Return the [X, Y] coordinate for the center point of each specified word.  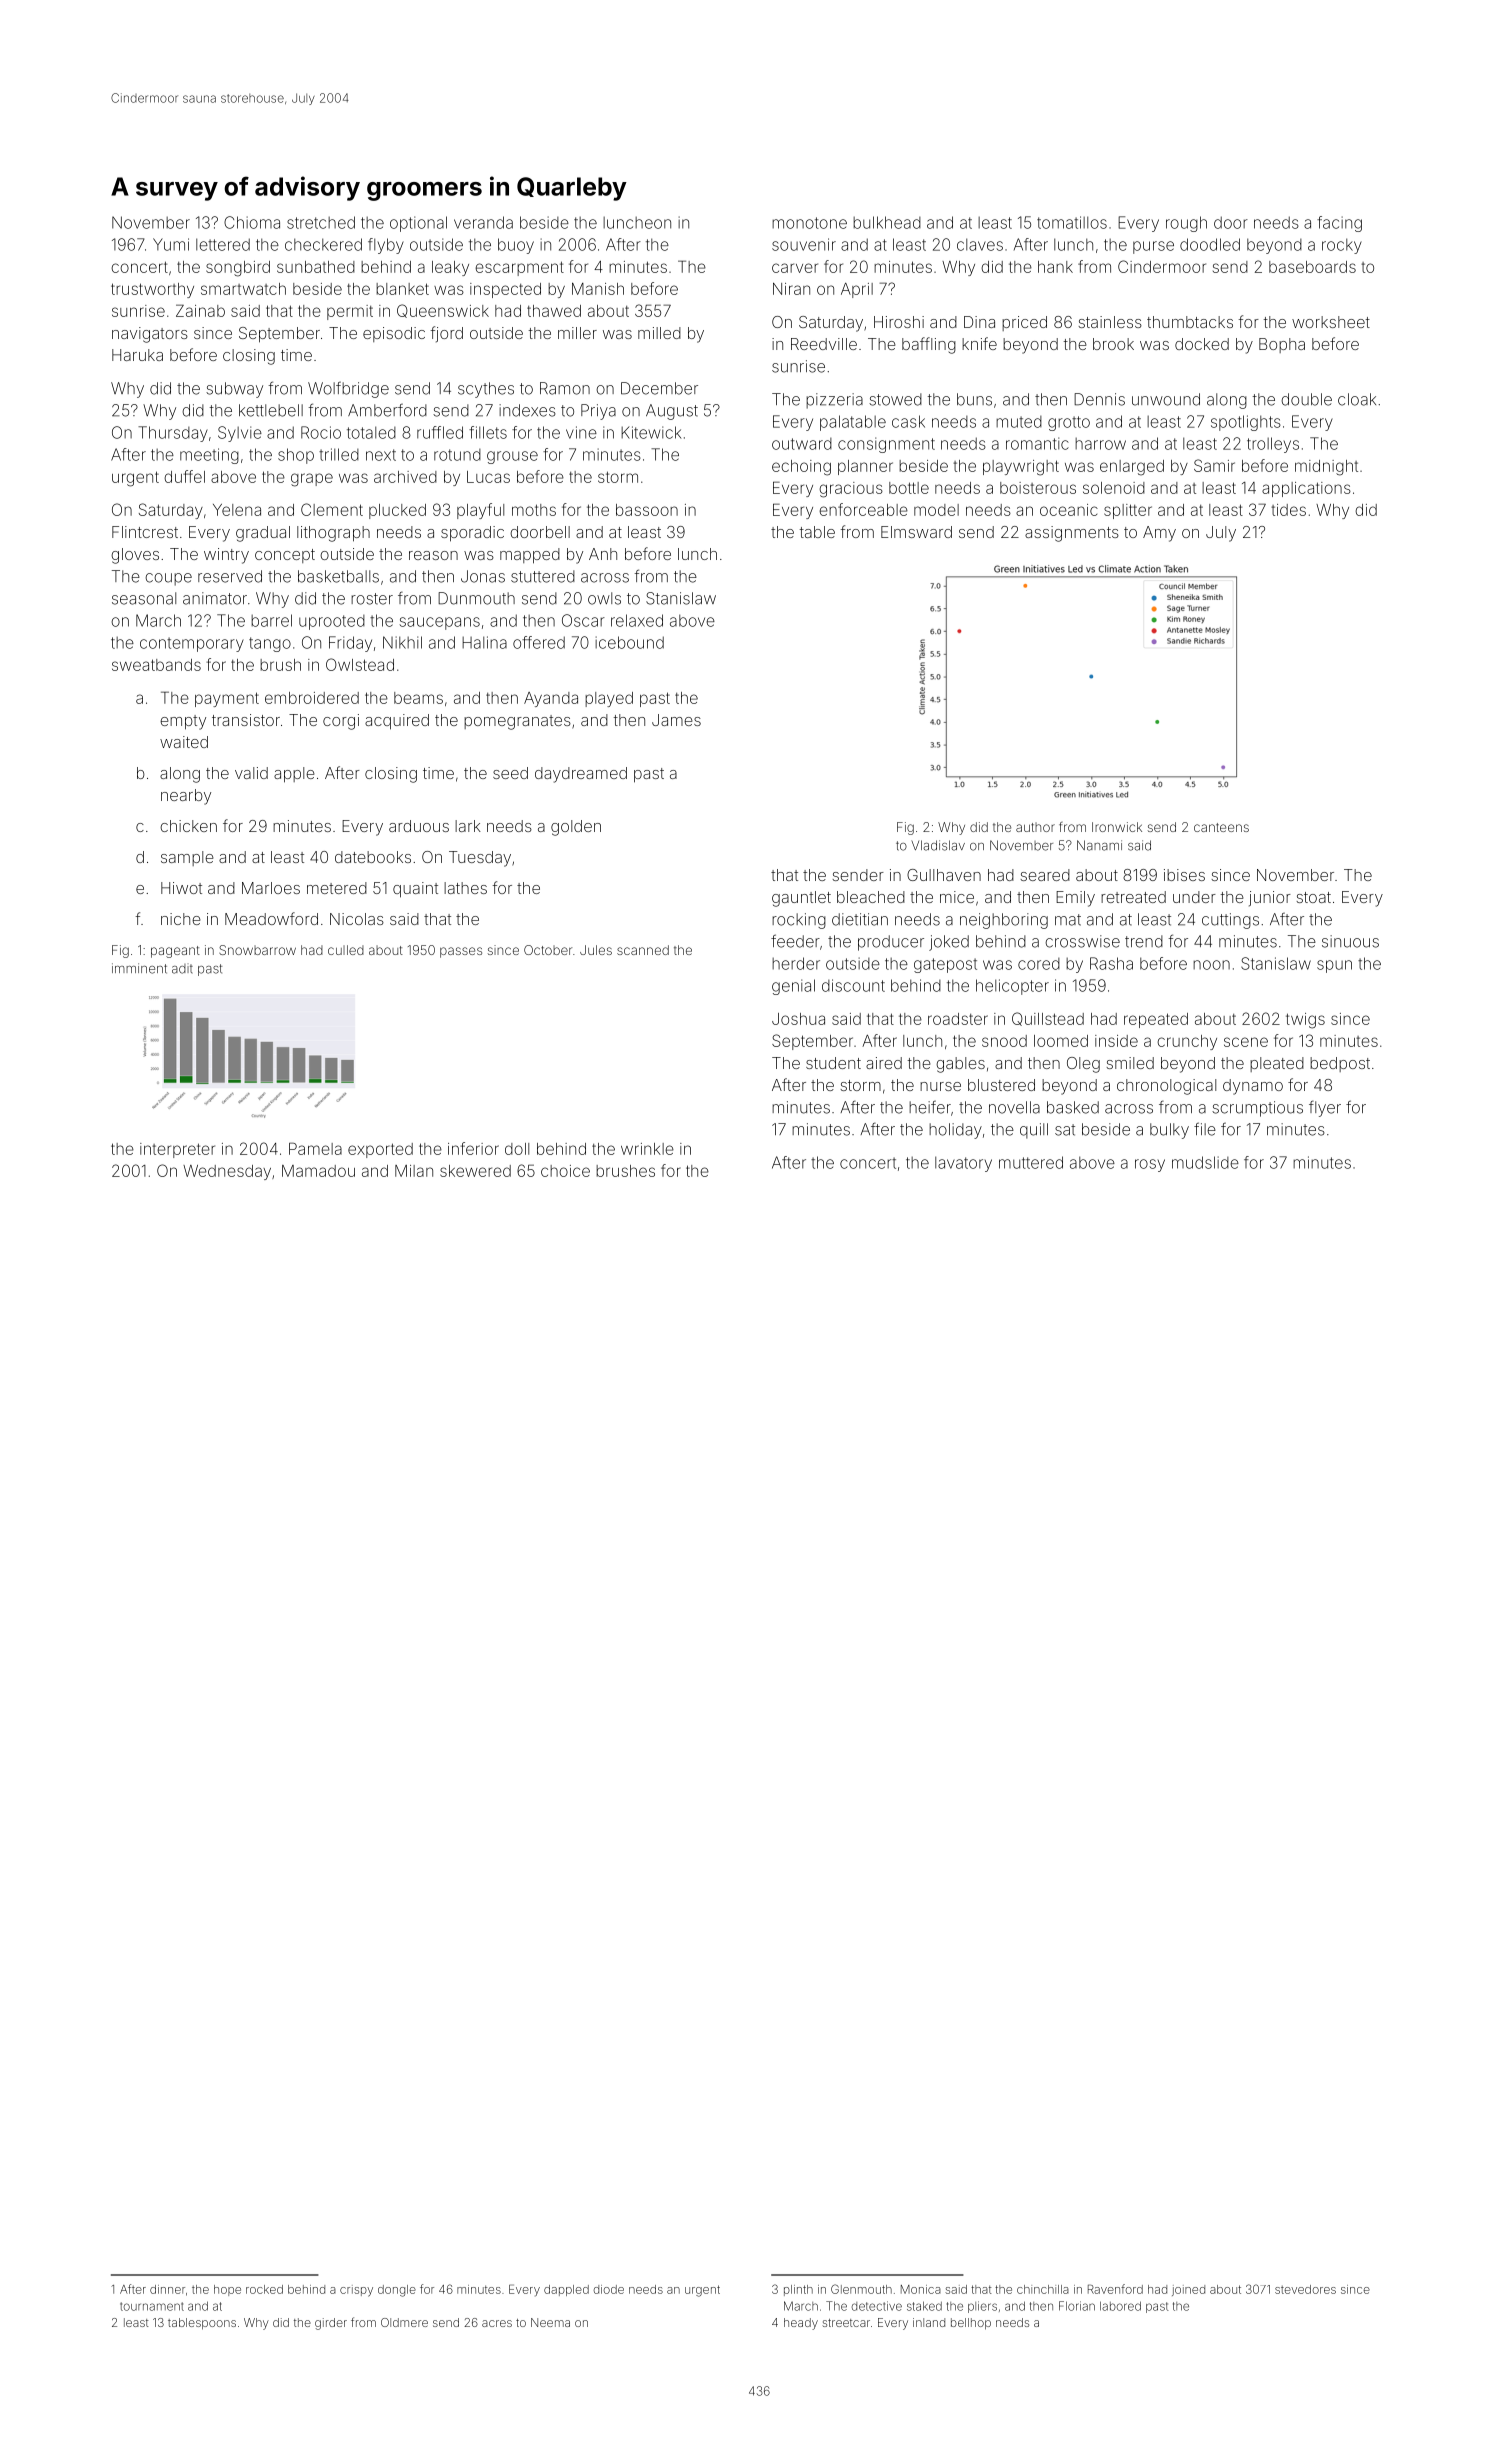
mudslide [1205, 1162]
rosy [1150, 1165]
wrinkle [647, 1149]
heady [801, 2324]
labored [1120, 2306]
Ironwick [1117, 827]
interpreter [177, 1150]
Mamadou [318, 1171]
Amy [1159, 534]
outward [802, 444]
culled [346, 950]
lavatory [963, 1164]
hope [227, 2290]
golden [576, 828]
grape [312, 480]
